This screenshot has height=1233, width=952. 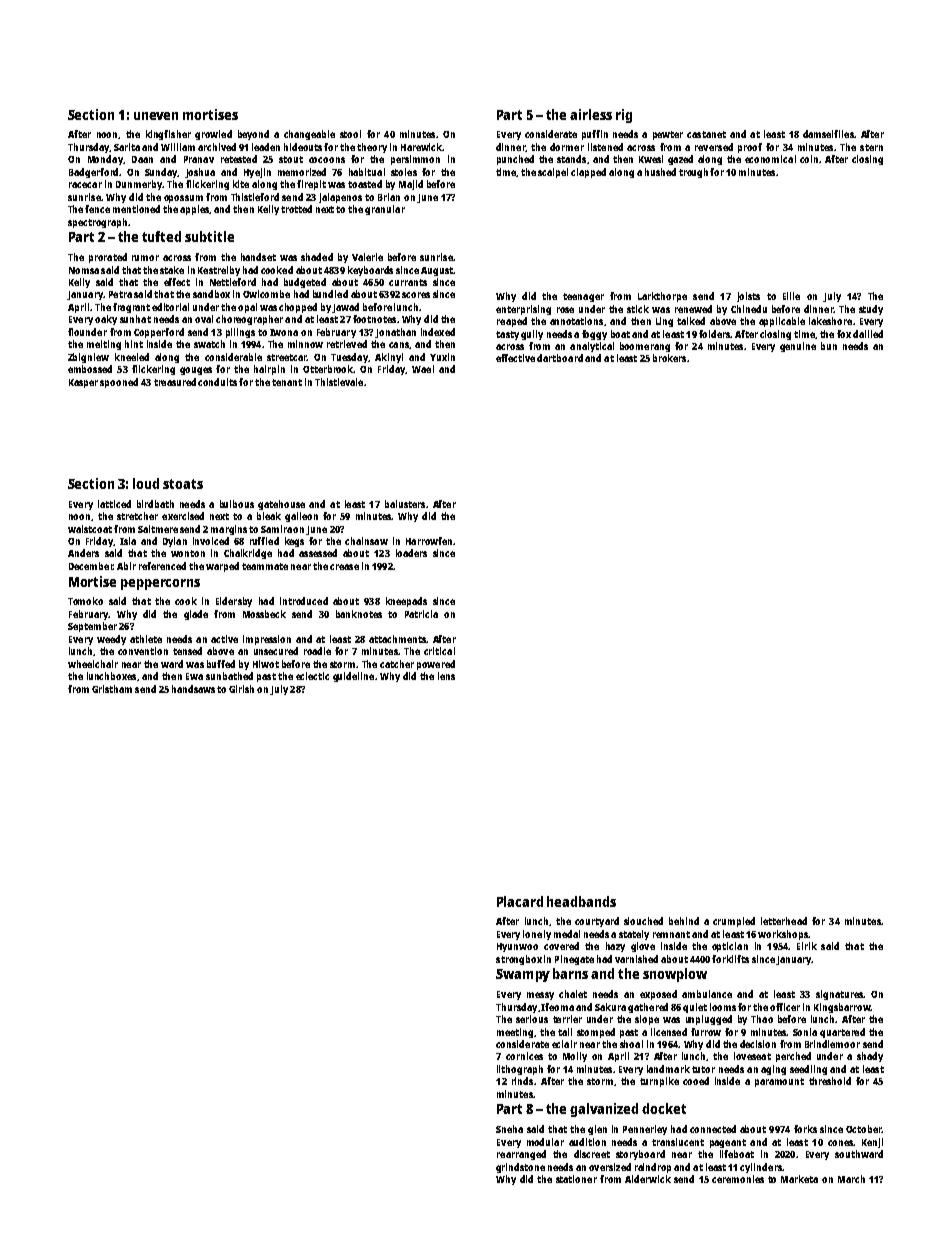 What do you see at coordinates (97, 209) in the screenshot?
I see `fence` at bounding box center [97, 209].
